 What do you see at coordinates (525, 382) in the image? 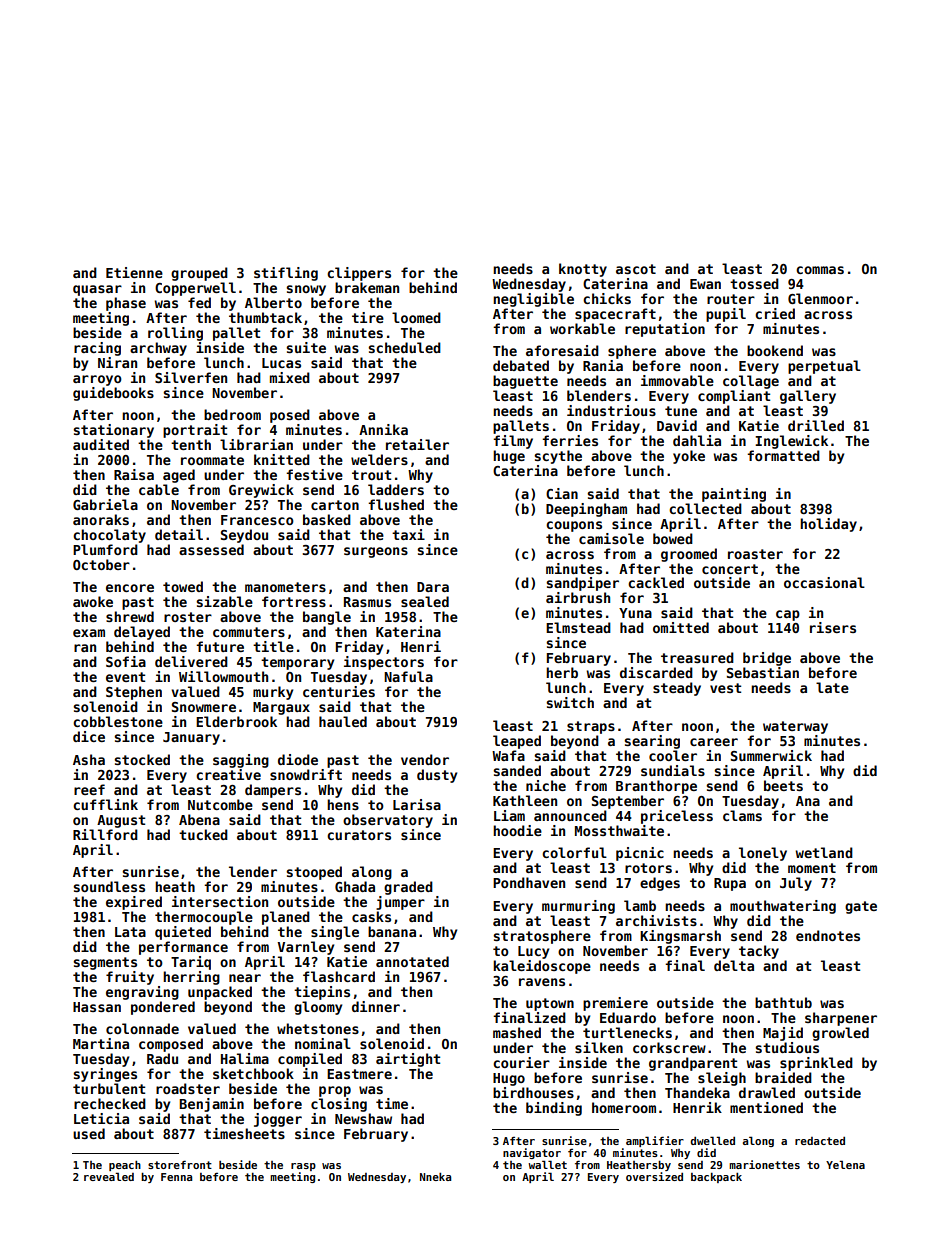
I see `baguette` at bounding box center [525, 382].
